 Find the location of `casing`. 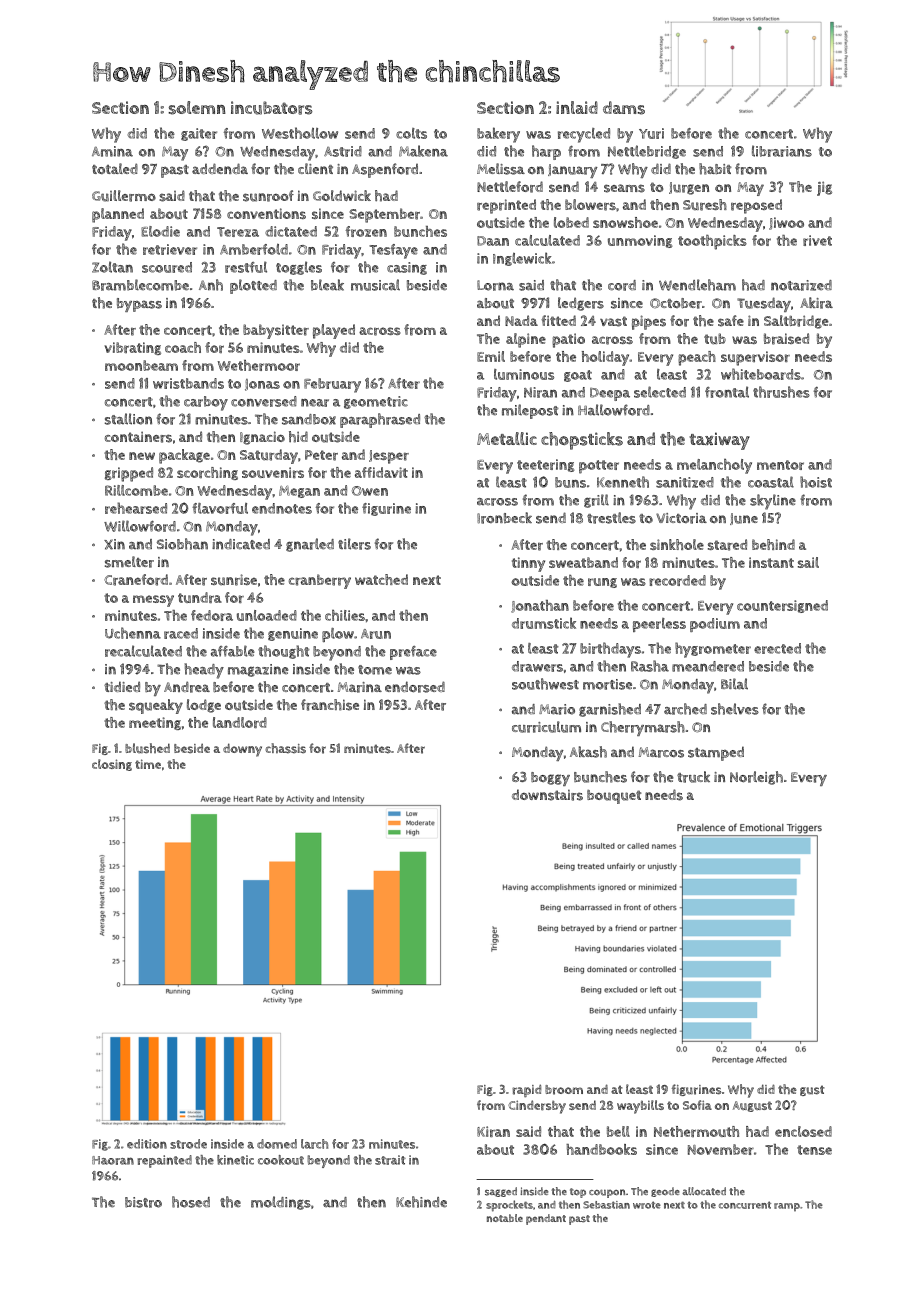

casing is located at coordinates (407, 268).
